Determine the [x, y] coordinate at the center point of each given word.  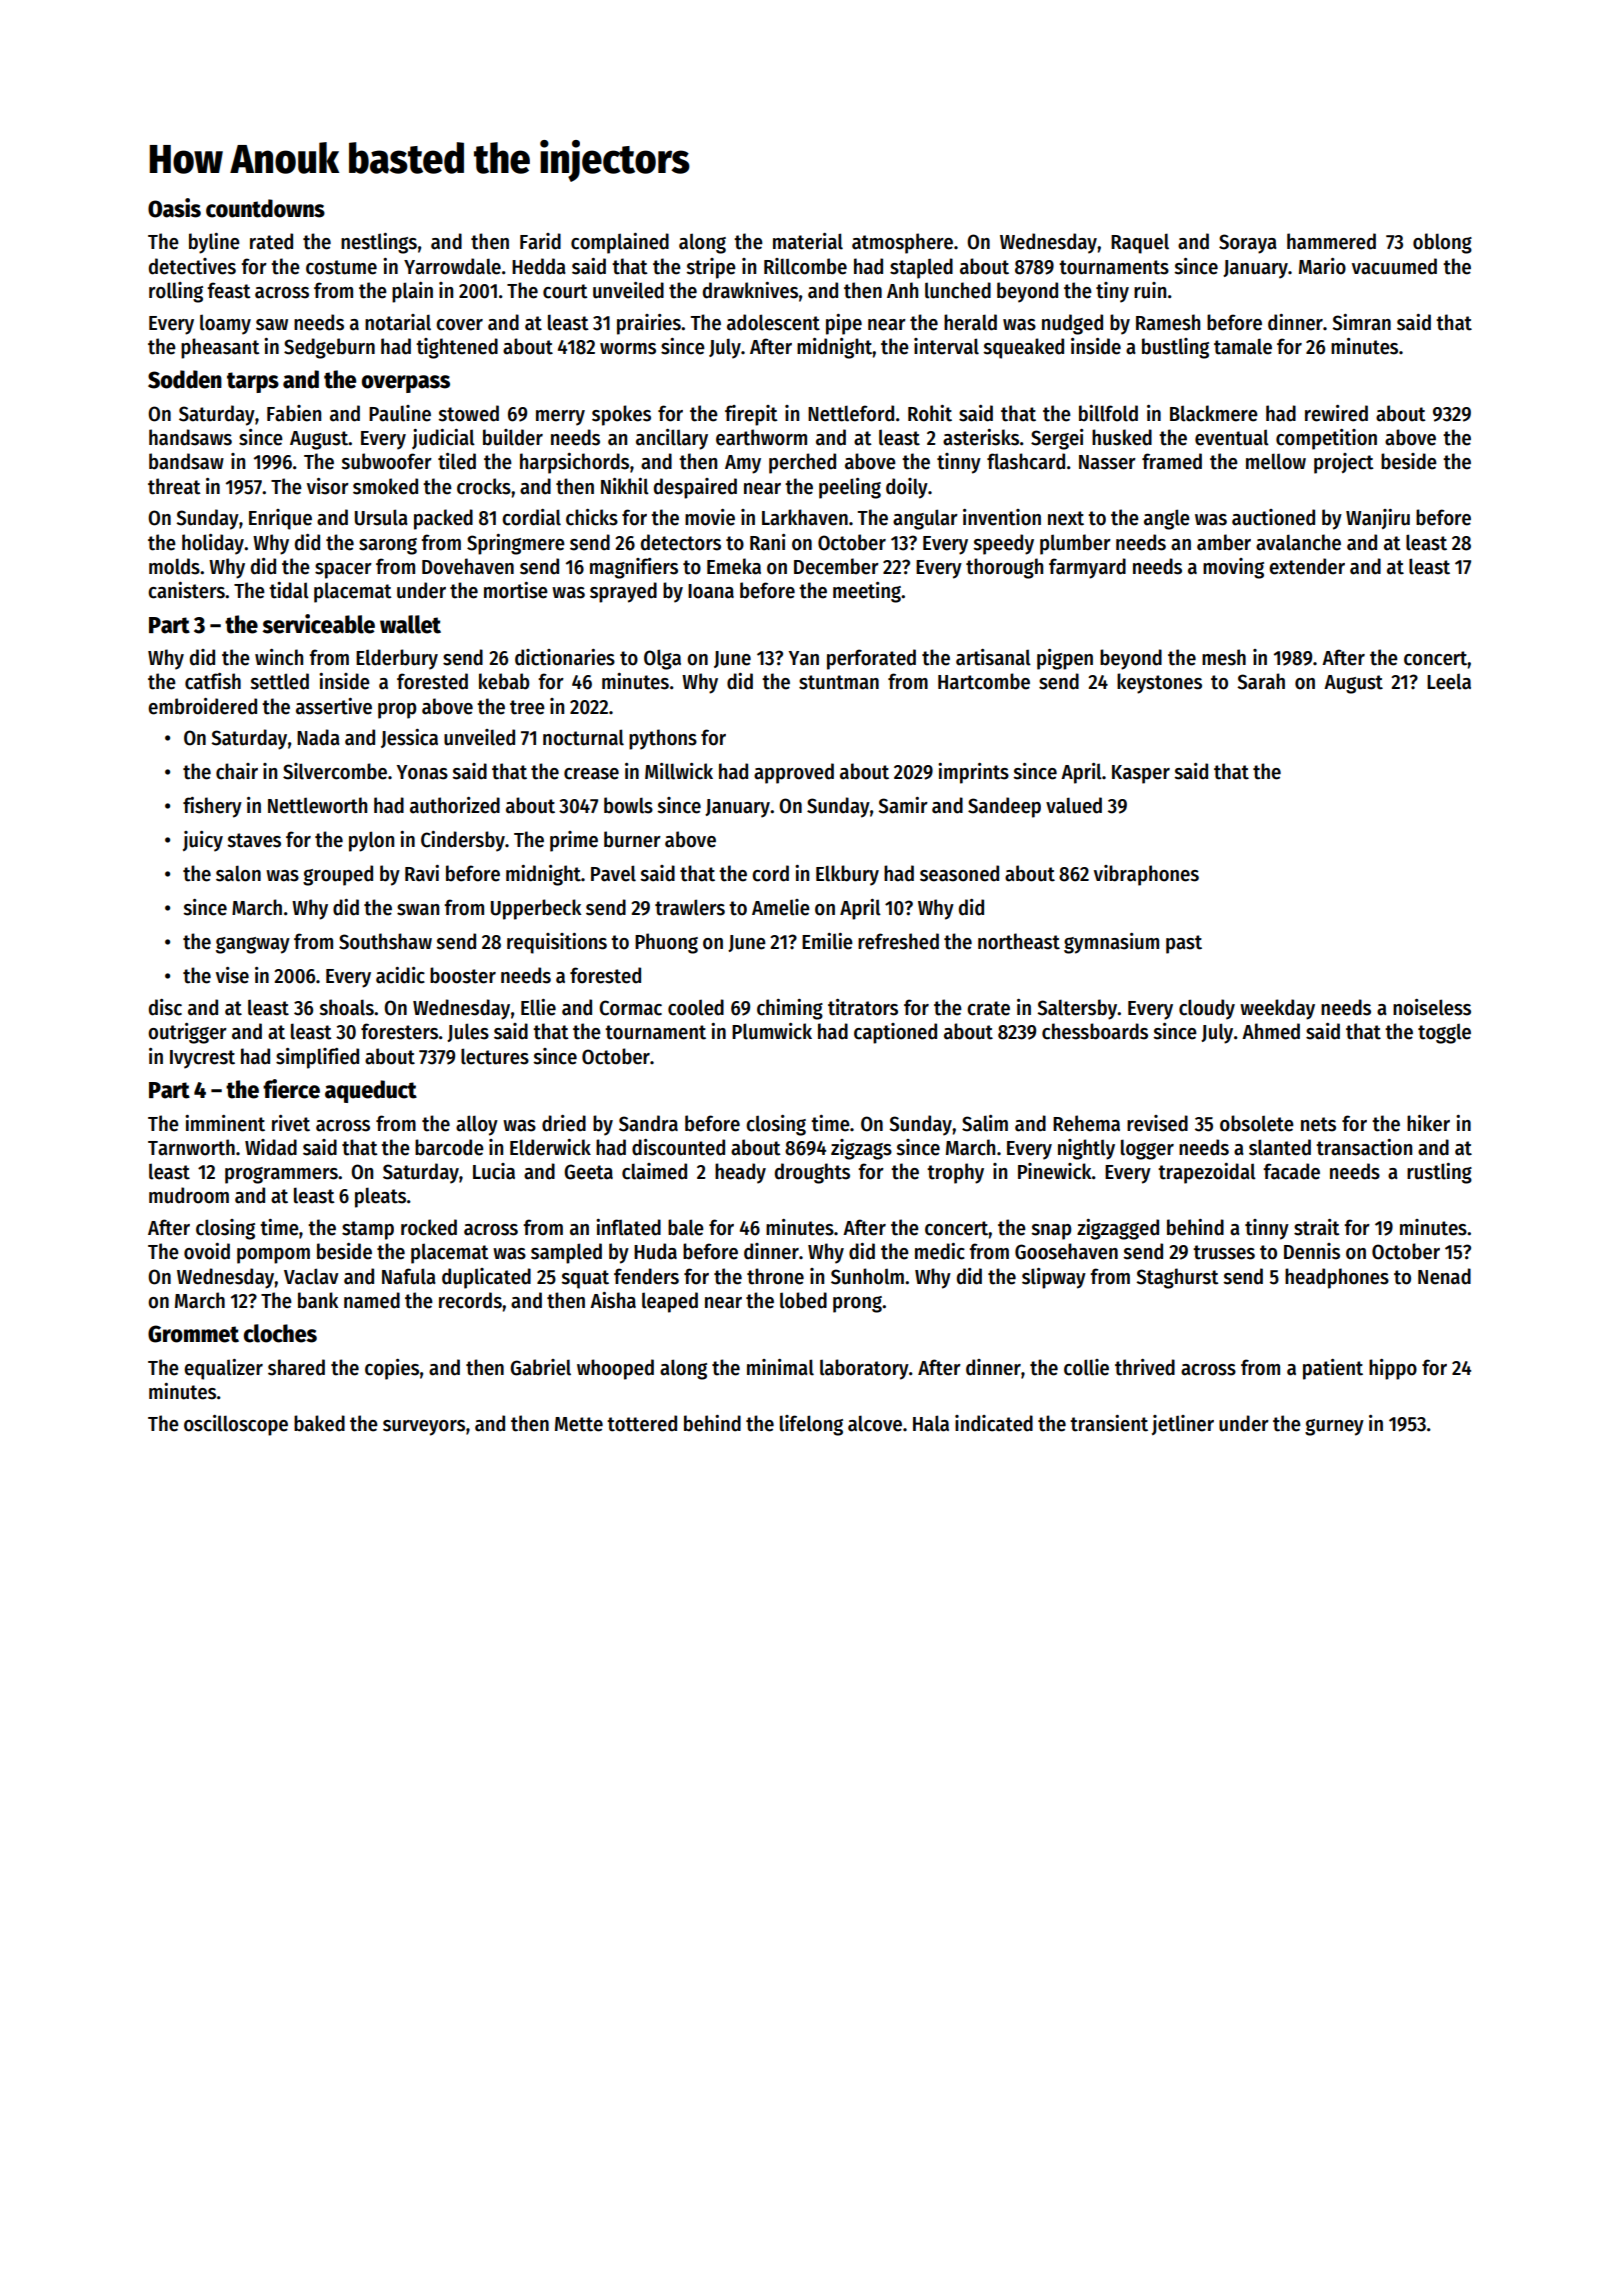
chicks [592, 517]
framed [1172, 461]
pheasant [220, 348]
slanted [1280, 1147]
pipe [844, 324]
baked [319, 1423]
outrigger [187, 1033]
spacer [343, 571]
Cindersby [463, 841]
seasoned [959, 873]
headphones [1337, 1278]
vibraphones [1146, 875]
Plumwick [772, 1031]
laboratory [864, 1369]
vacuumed [1394, 266]
